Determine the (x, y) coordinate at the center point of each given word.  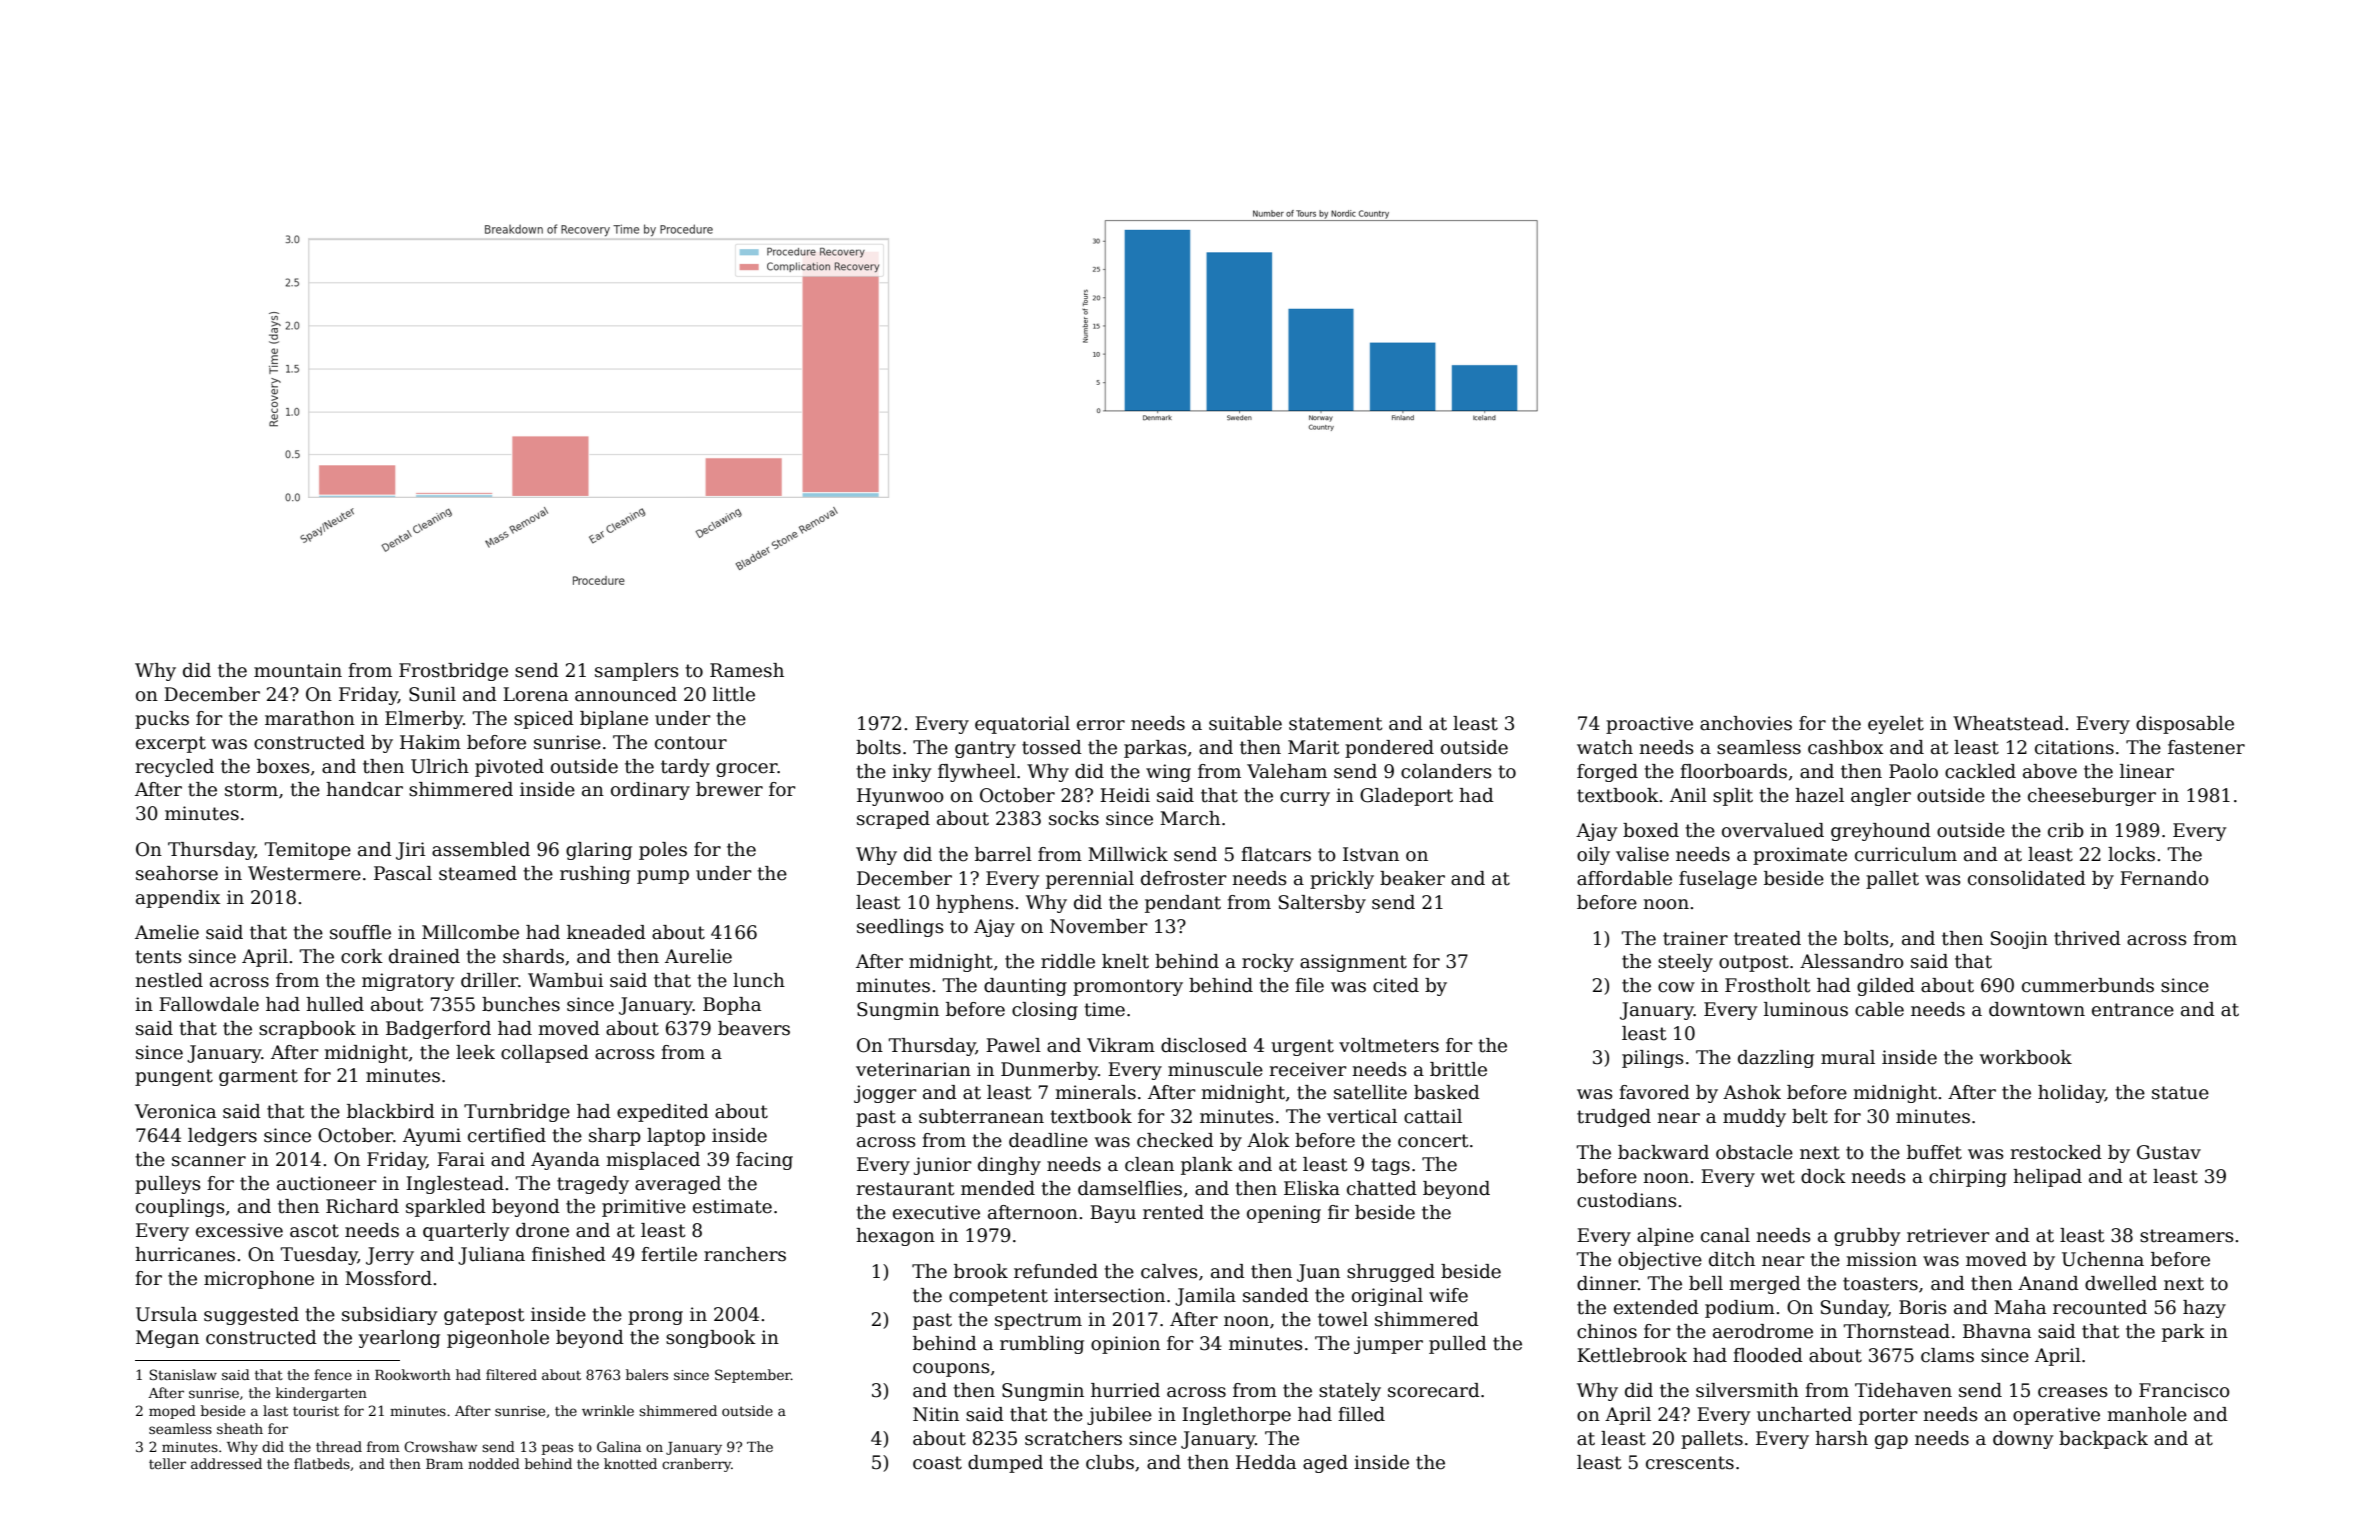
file (1309, 985)
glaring (599, 851)
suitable (1245, 723)
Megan (167, 1339)
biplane (614, 720)
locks (2131, 854)
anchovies (1746, 723)
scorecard (1434, 1390)
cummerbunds (2088, 985)
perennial (1090, 880)
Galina (619, 1446)
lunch (759, 980)
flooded (1768, 1355)
